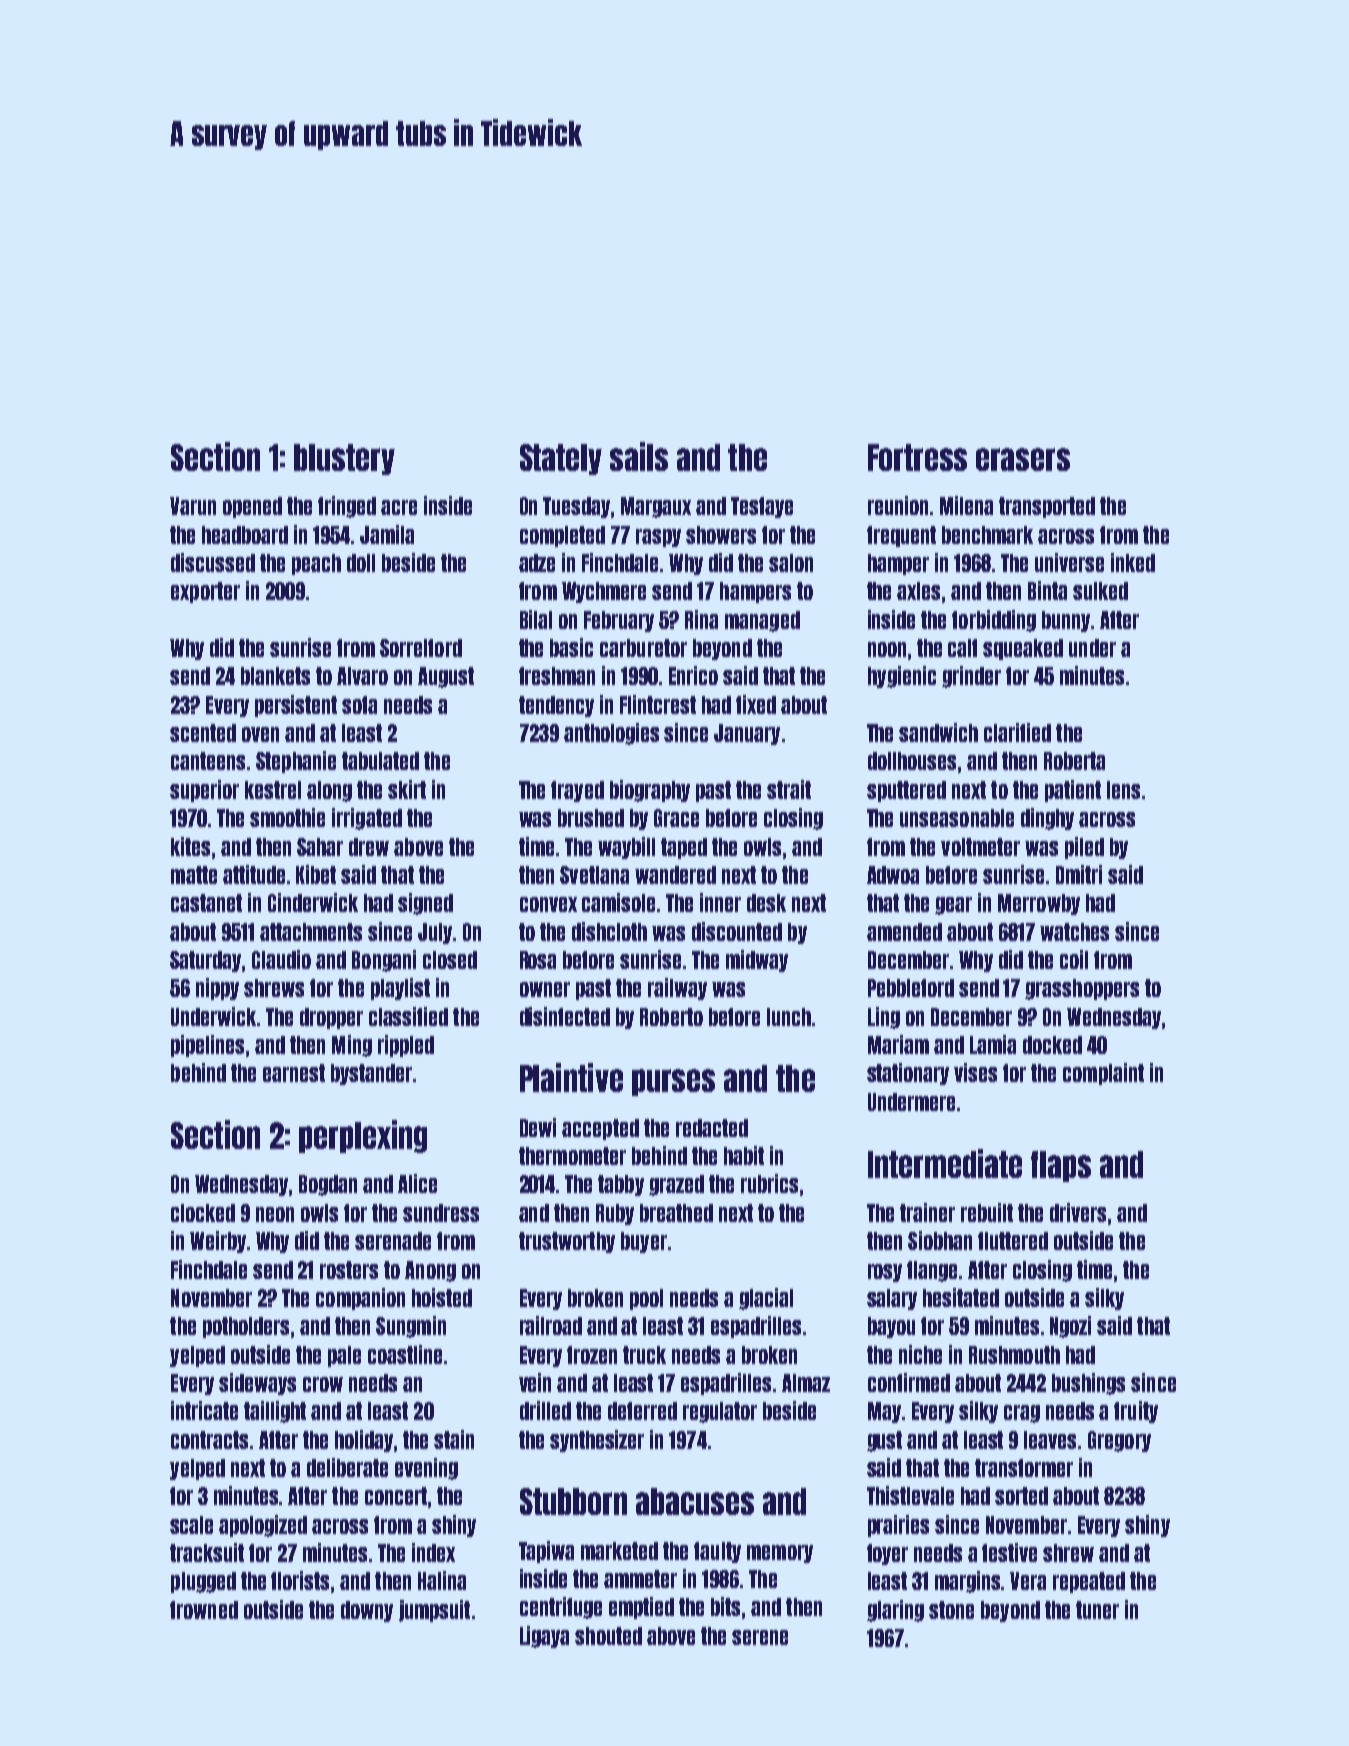 Image resolution: width=1349 pixels, height=1746 pixels. What do you see at coordinates (766, 1299) in the screenshot?
I see `glacial` at bounding box center [766, 1299].
